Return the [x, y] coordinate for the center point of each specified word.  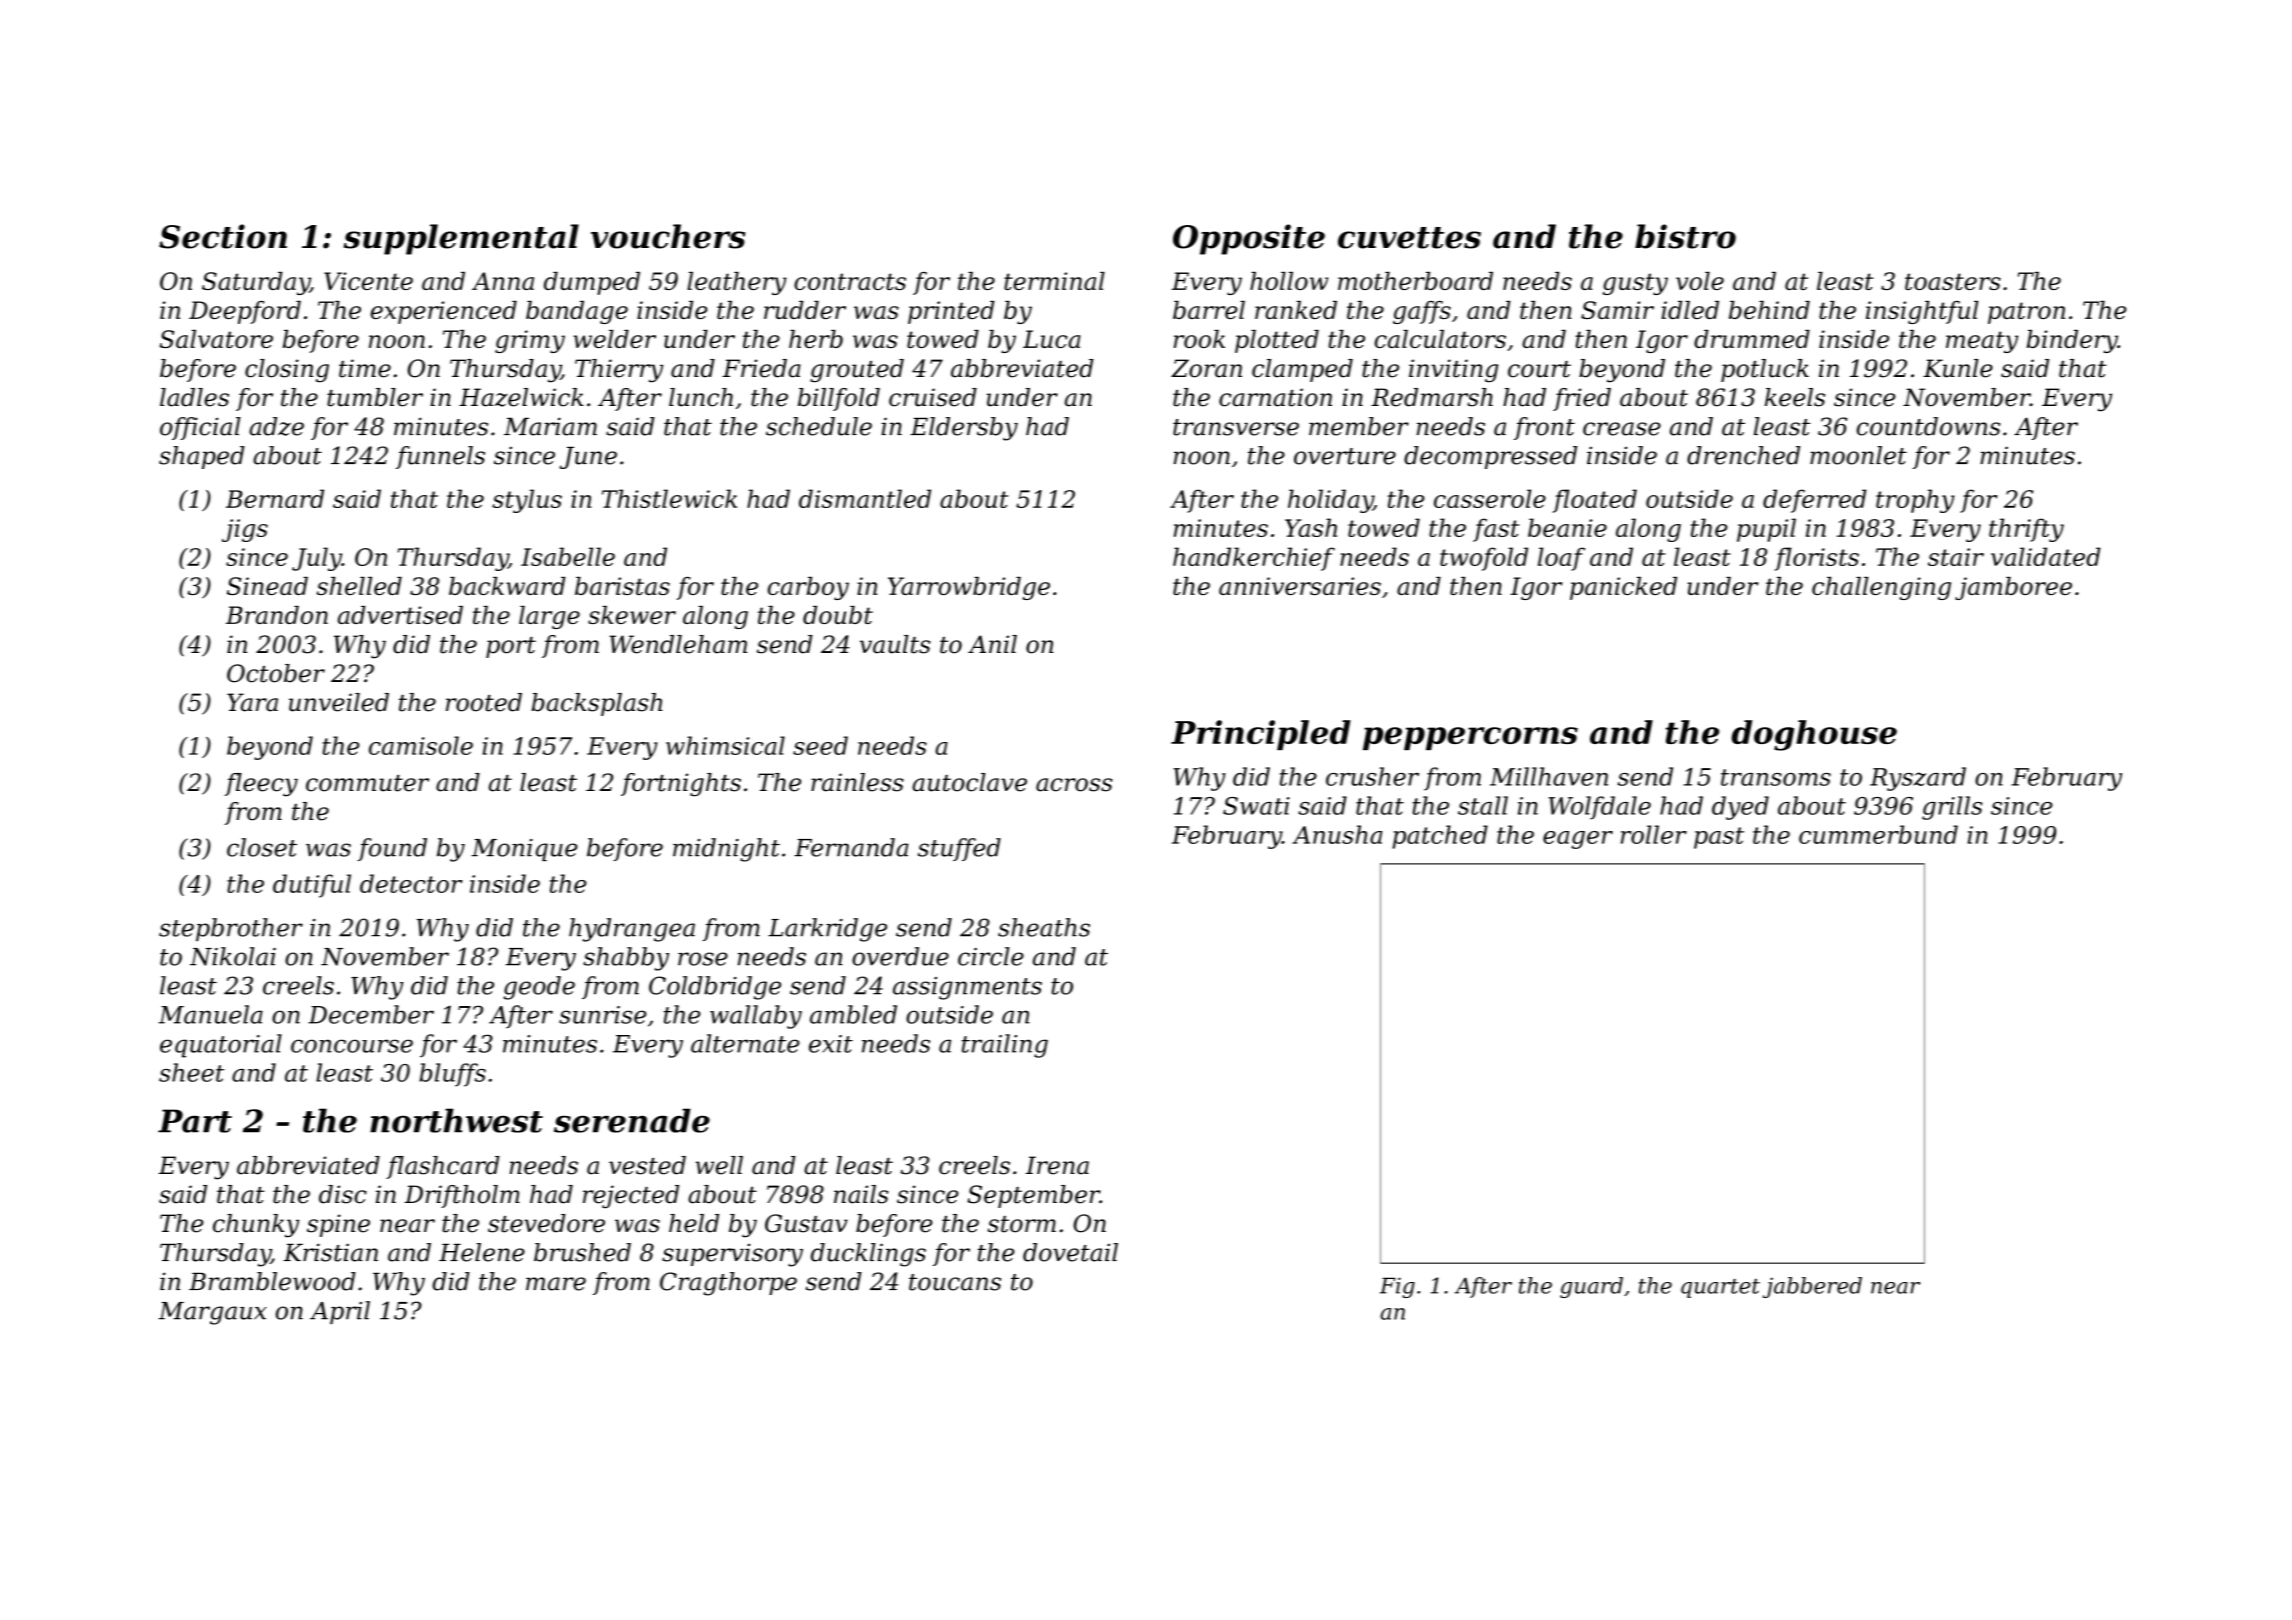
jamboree [2013, 588]
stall [1483, 805]
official [200, 428]
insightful [1922, 312]
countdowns [1928, 426]
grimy [530, 341]
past [1719, 838]
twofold [1484, 559]
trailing [1005, 1046]
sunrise [602, 1015]
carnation [1275, 397]
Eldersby [964, 429]
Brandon [277, 615]
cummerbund [1878, 834]
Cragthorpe [728, 1284]
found [392, 849]
